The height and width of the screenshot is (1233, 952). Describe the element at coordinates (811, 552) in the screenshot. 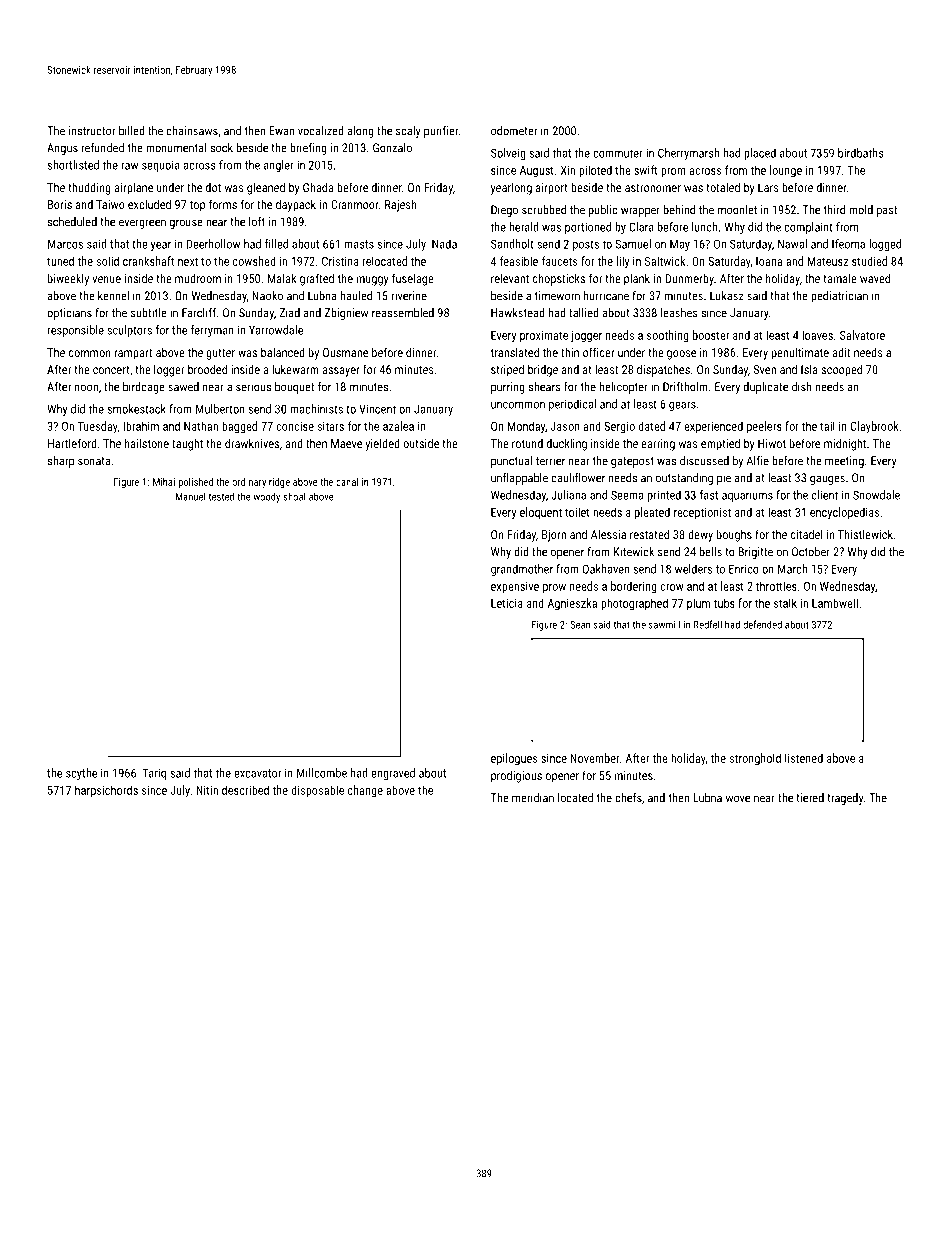

I see `October` at that location.
